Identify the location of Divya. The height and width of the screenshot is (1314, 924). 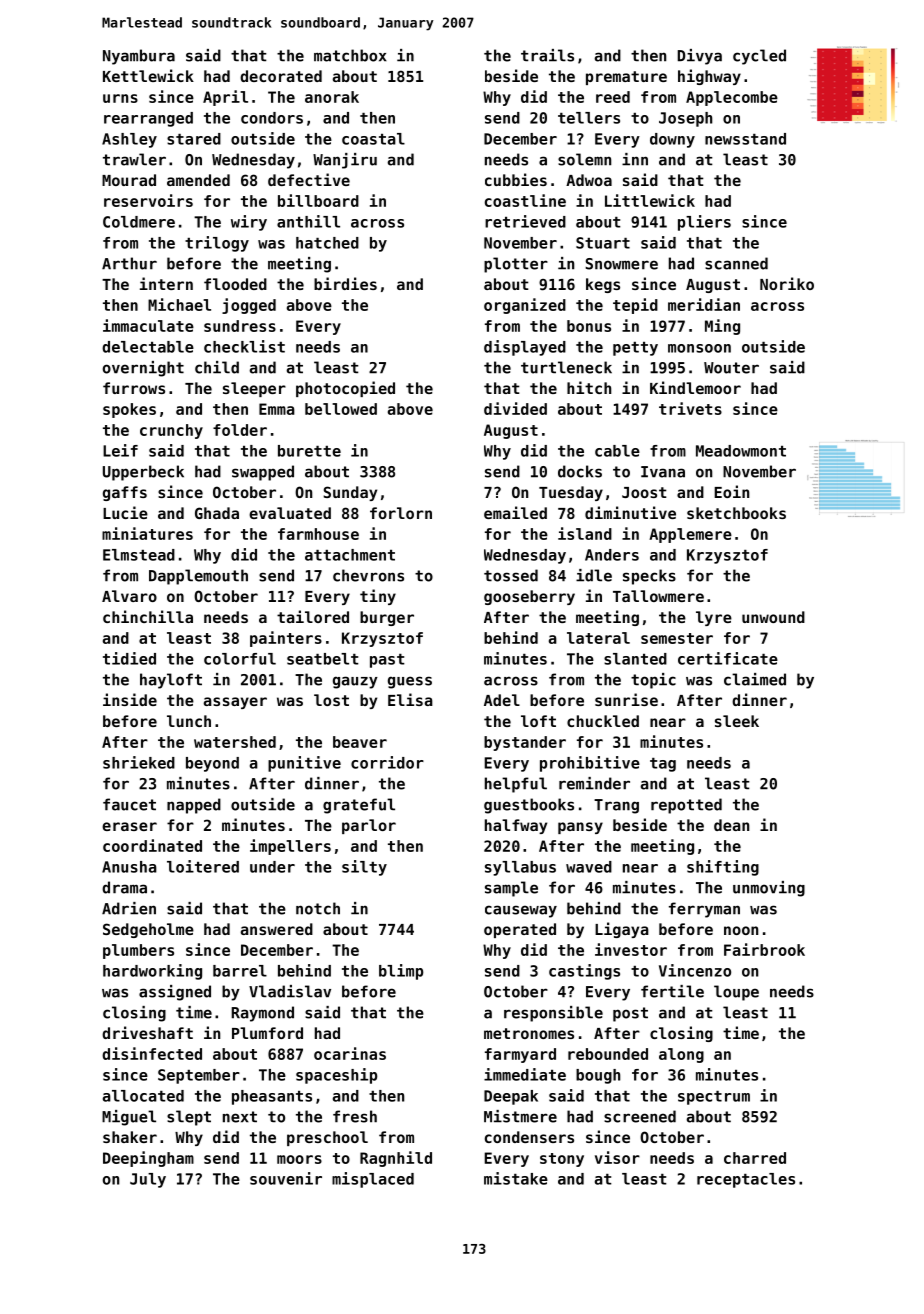
(700, 57).
